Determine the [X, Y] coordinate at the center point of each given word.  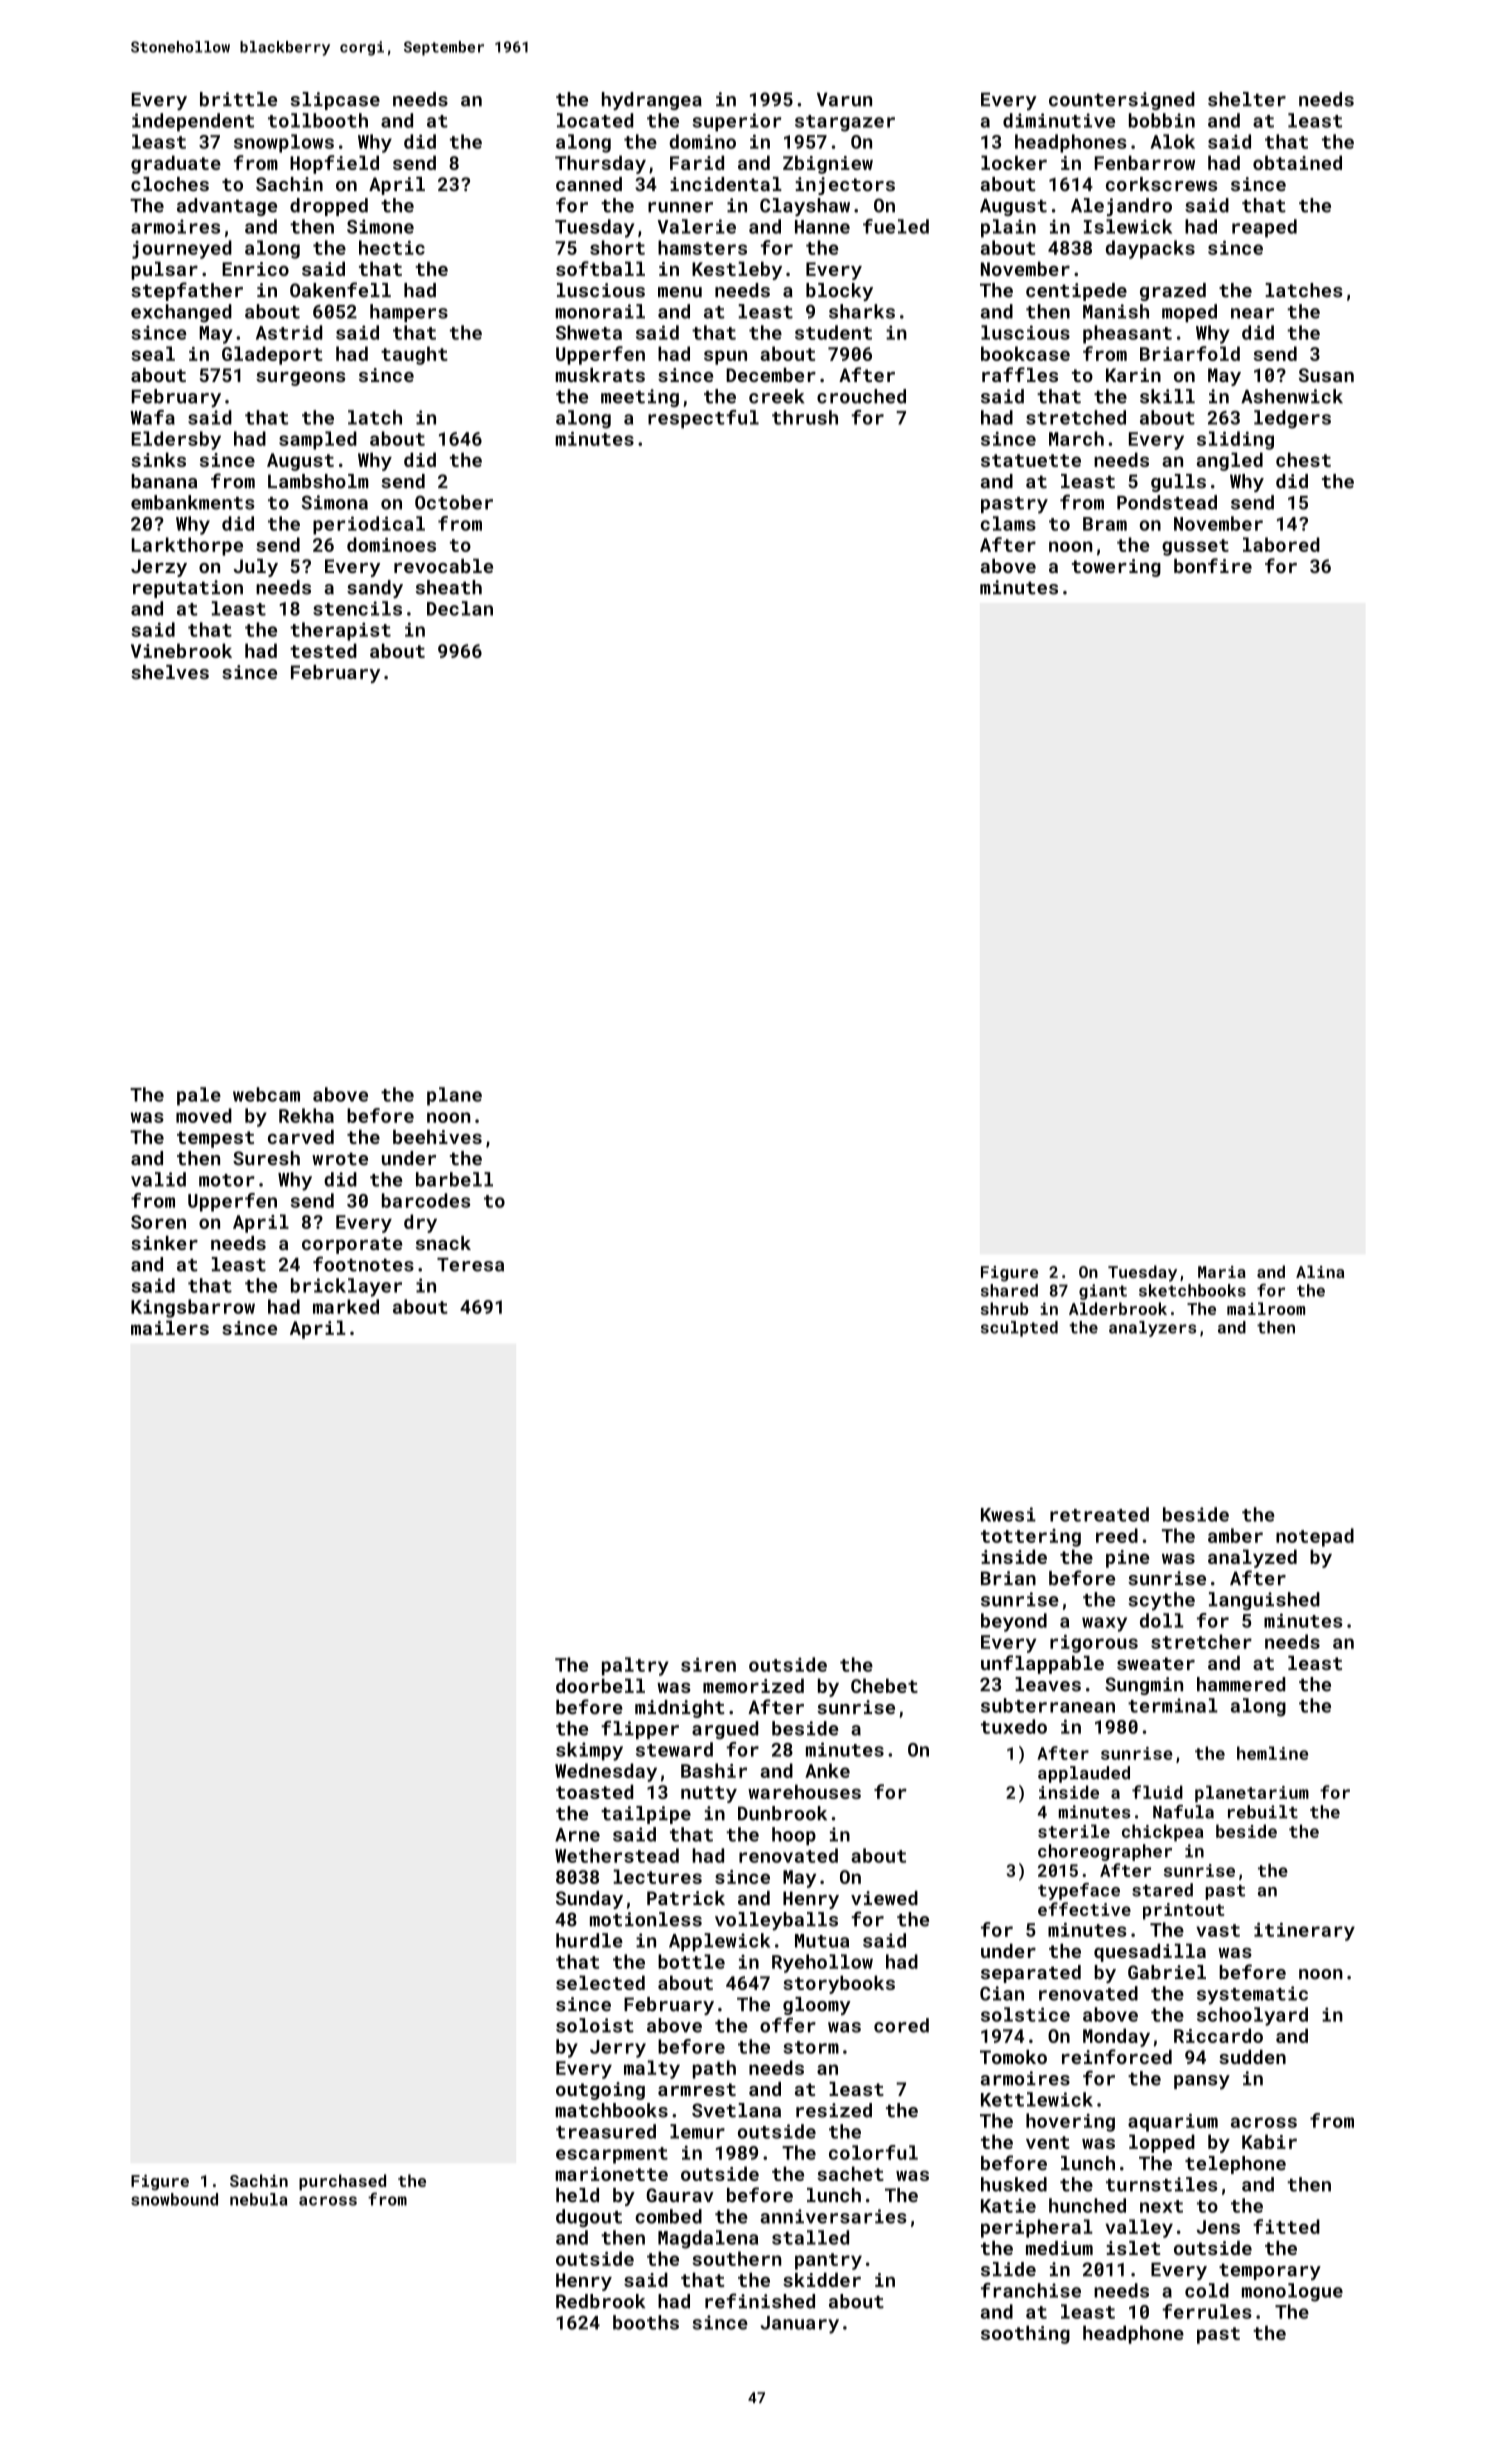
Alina [1320, 1271]
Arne [577, 1835]
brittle [238, 99]
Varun [844, 99]
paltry [635, 1666]
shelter [1247, 99]
